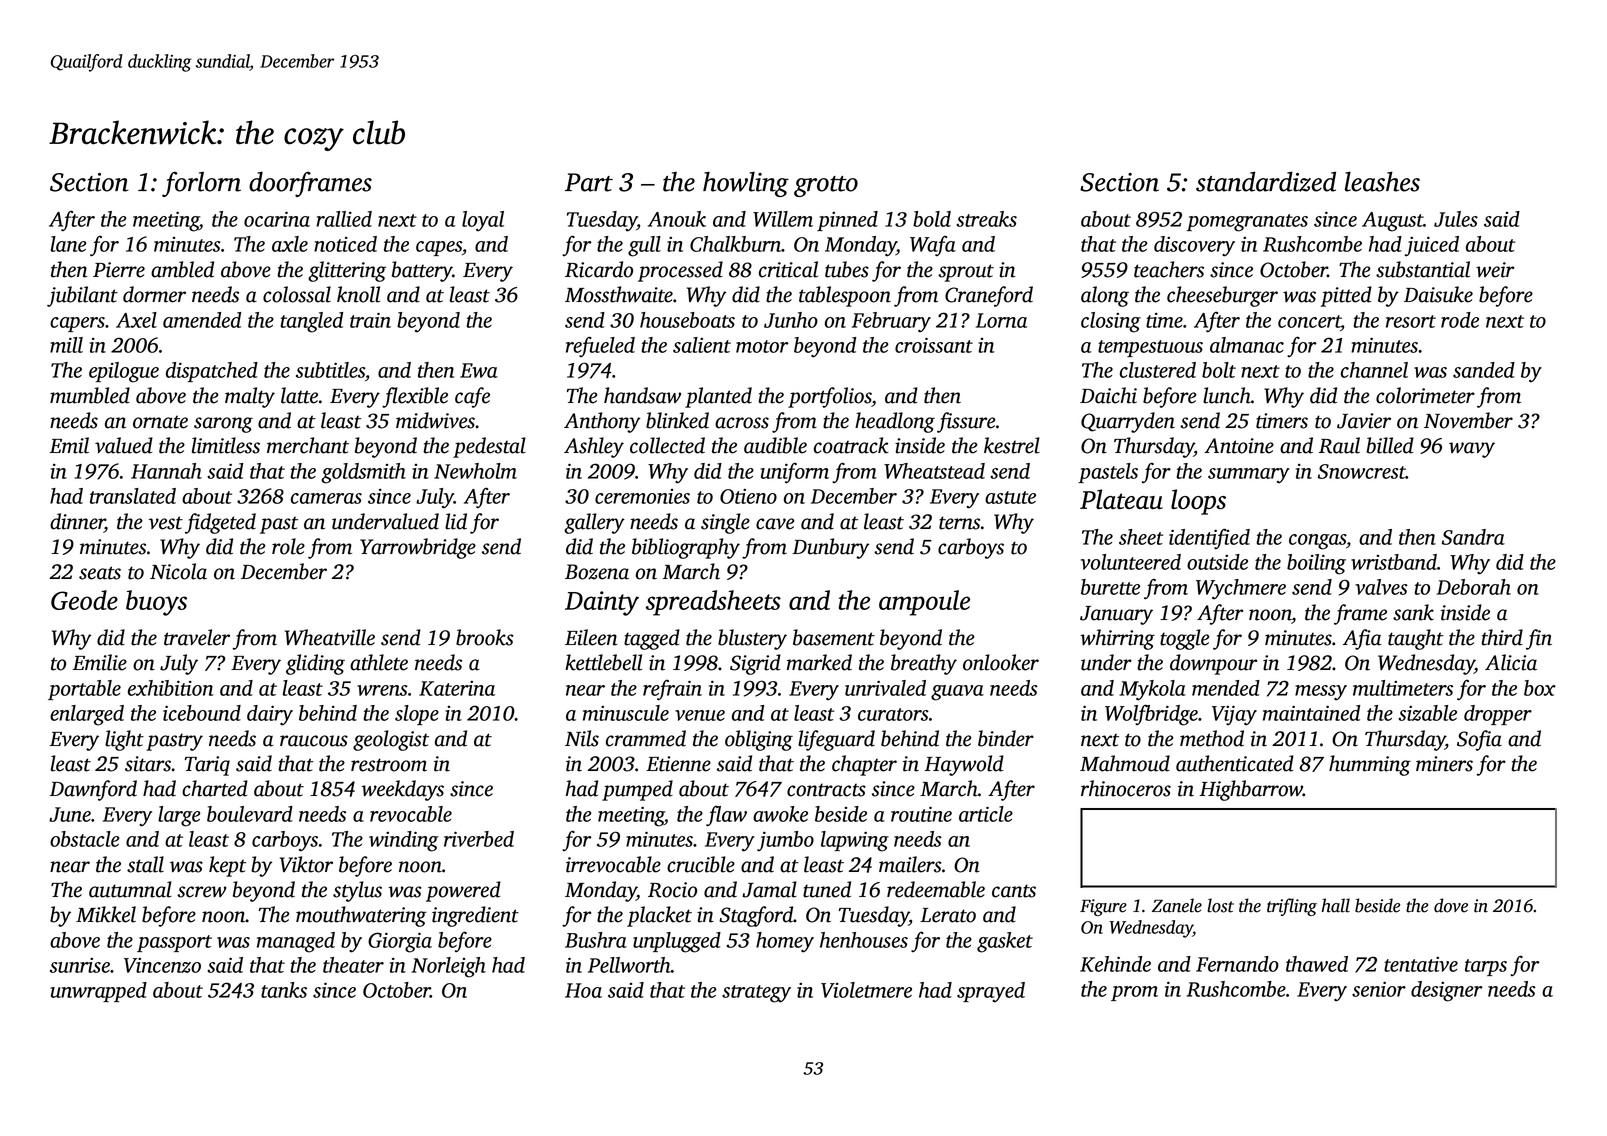  What do you see at coordinates (726, 816) in the screenshot?
I see `flaw` at bounding box center [726, 816].
